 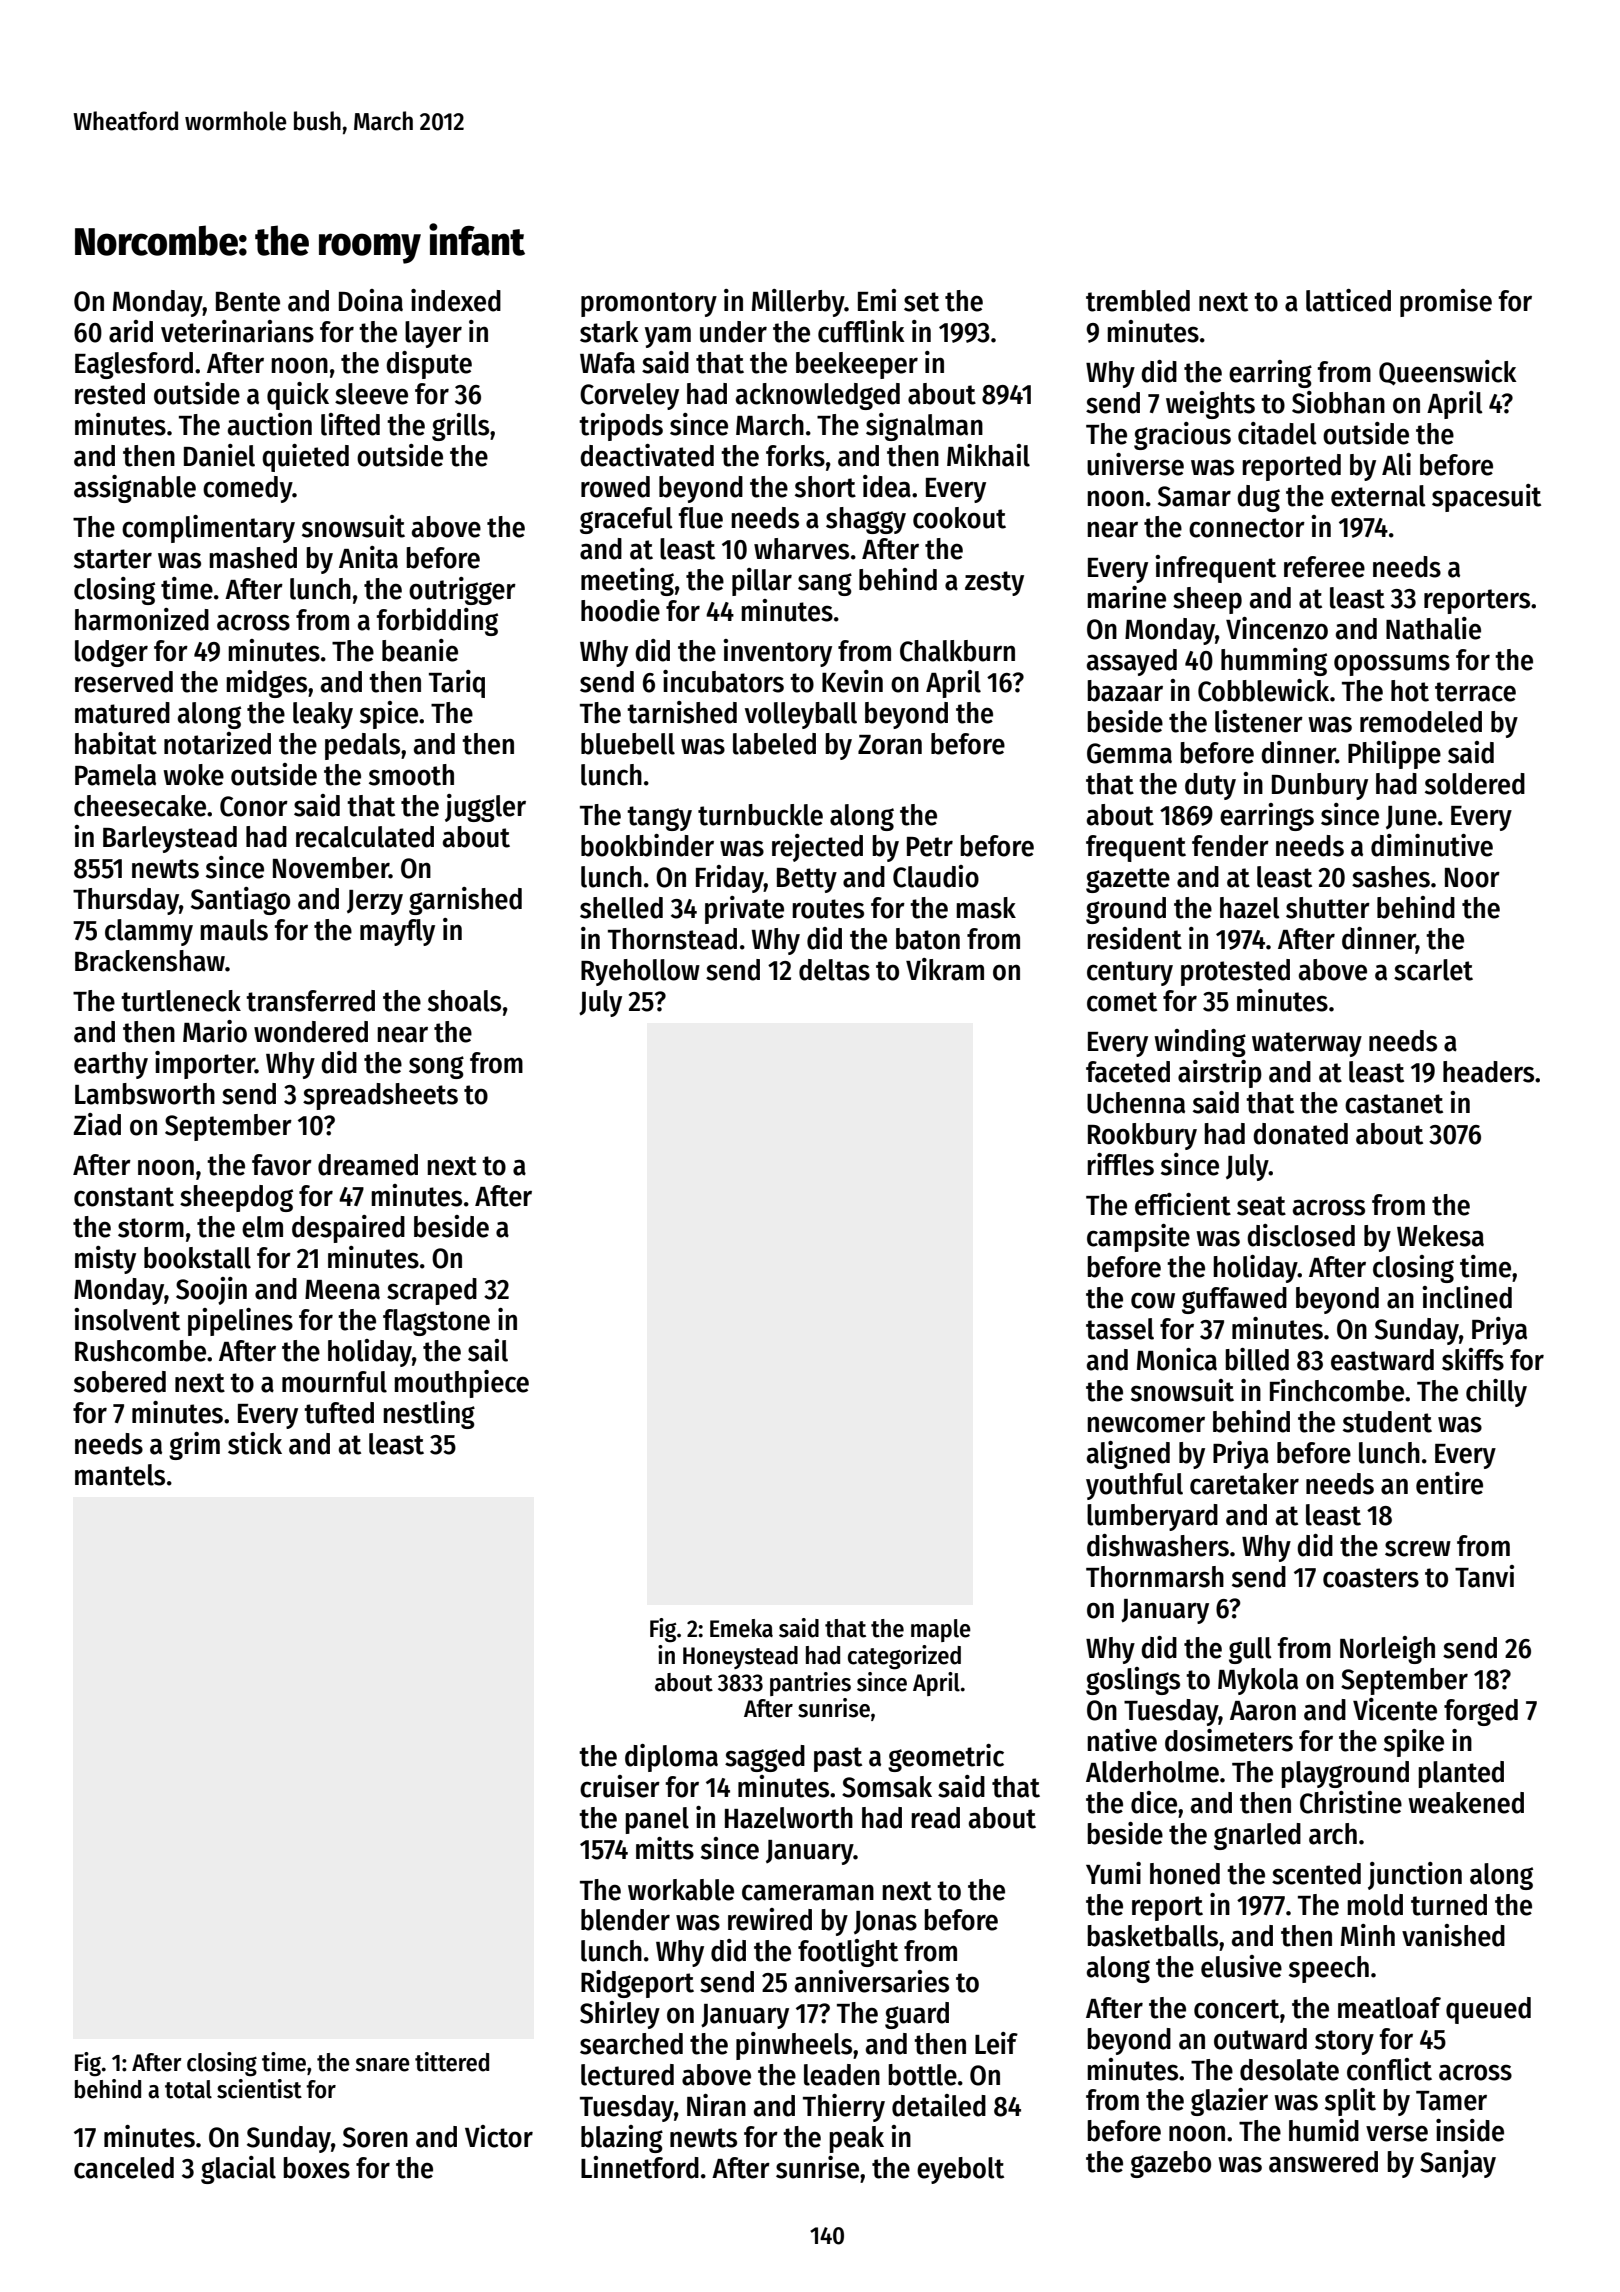 What do you see at coordinates (452, 2062) in the screenshot?
I see `tittered` at bounding box center [452, 2062].
